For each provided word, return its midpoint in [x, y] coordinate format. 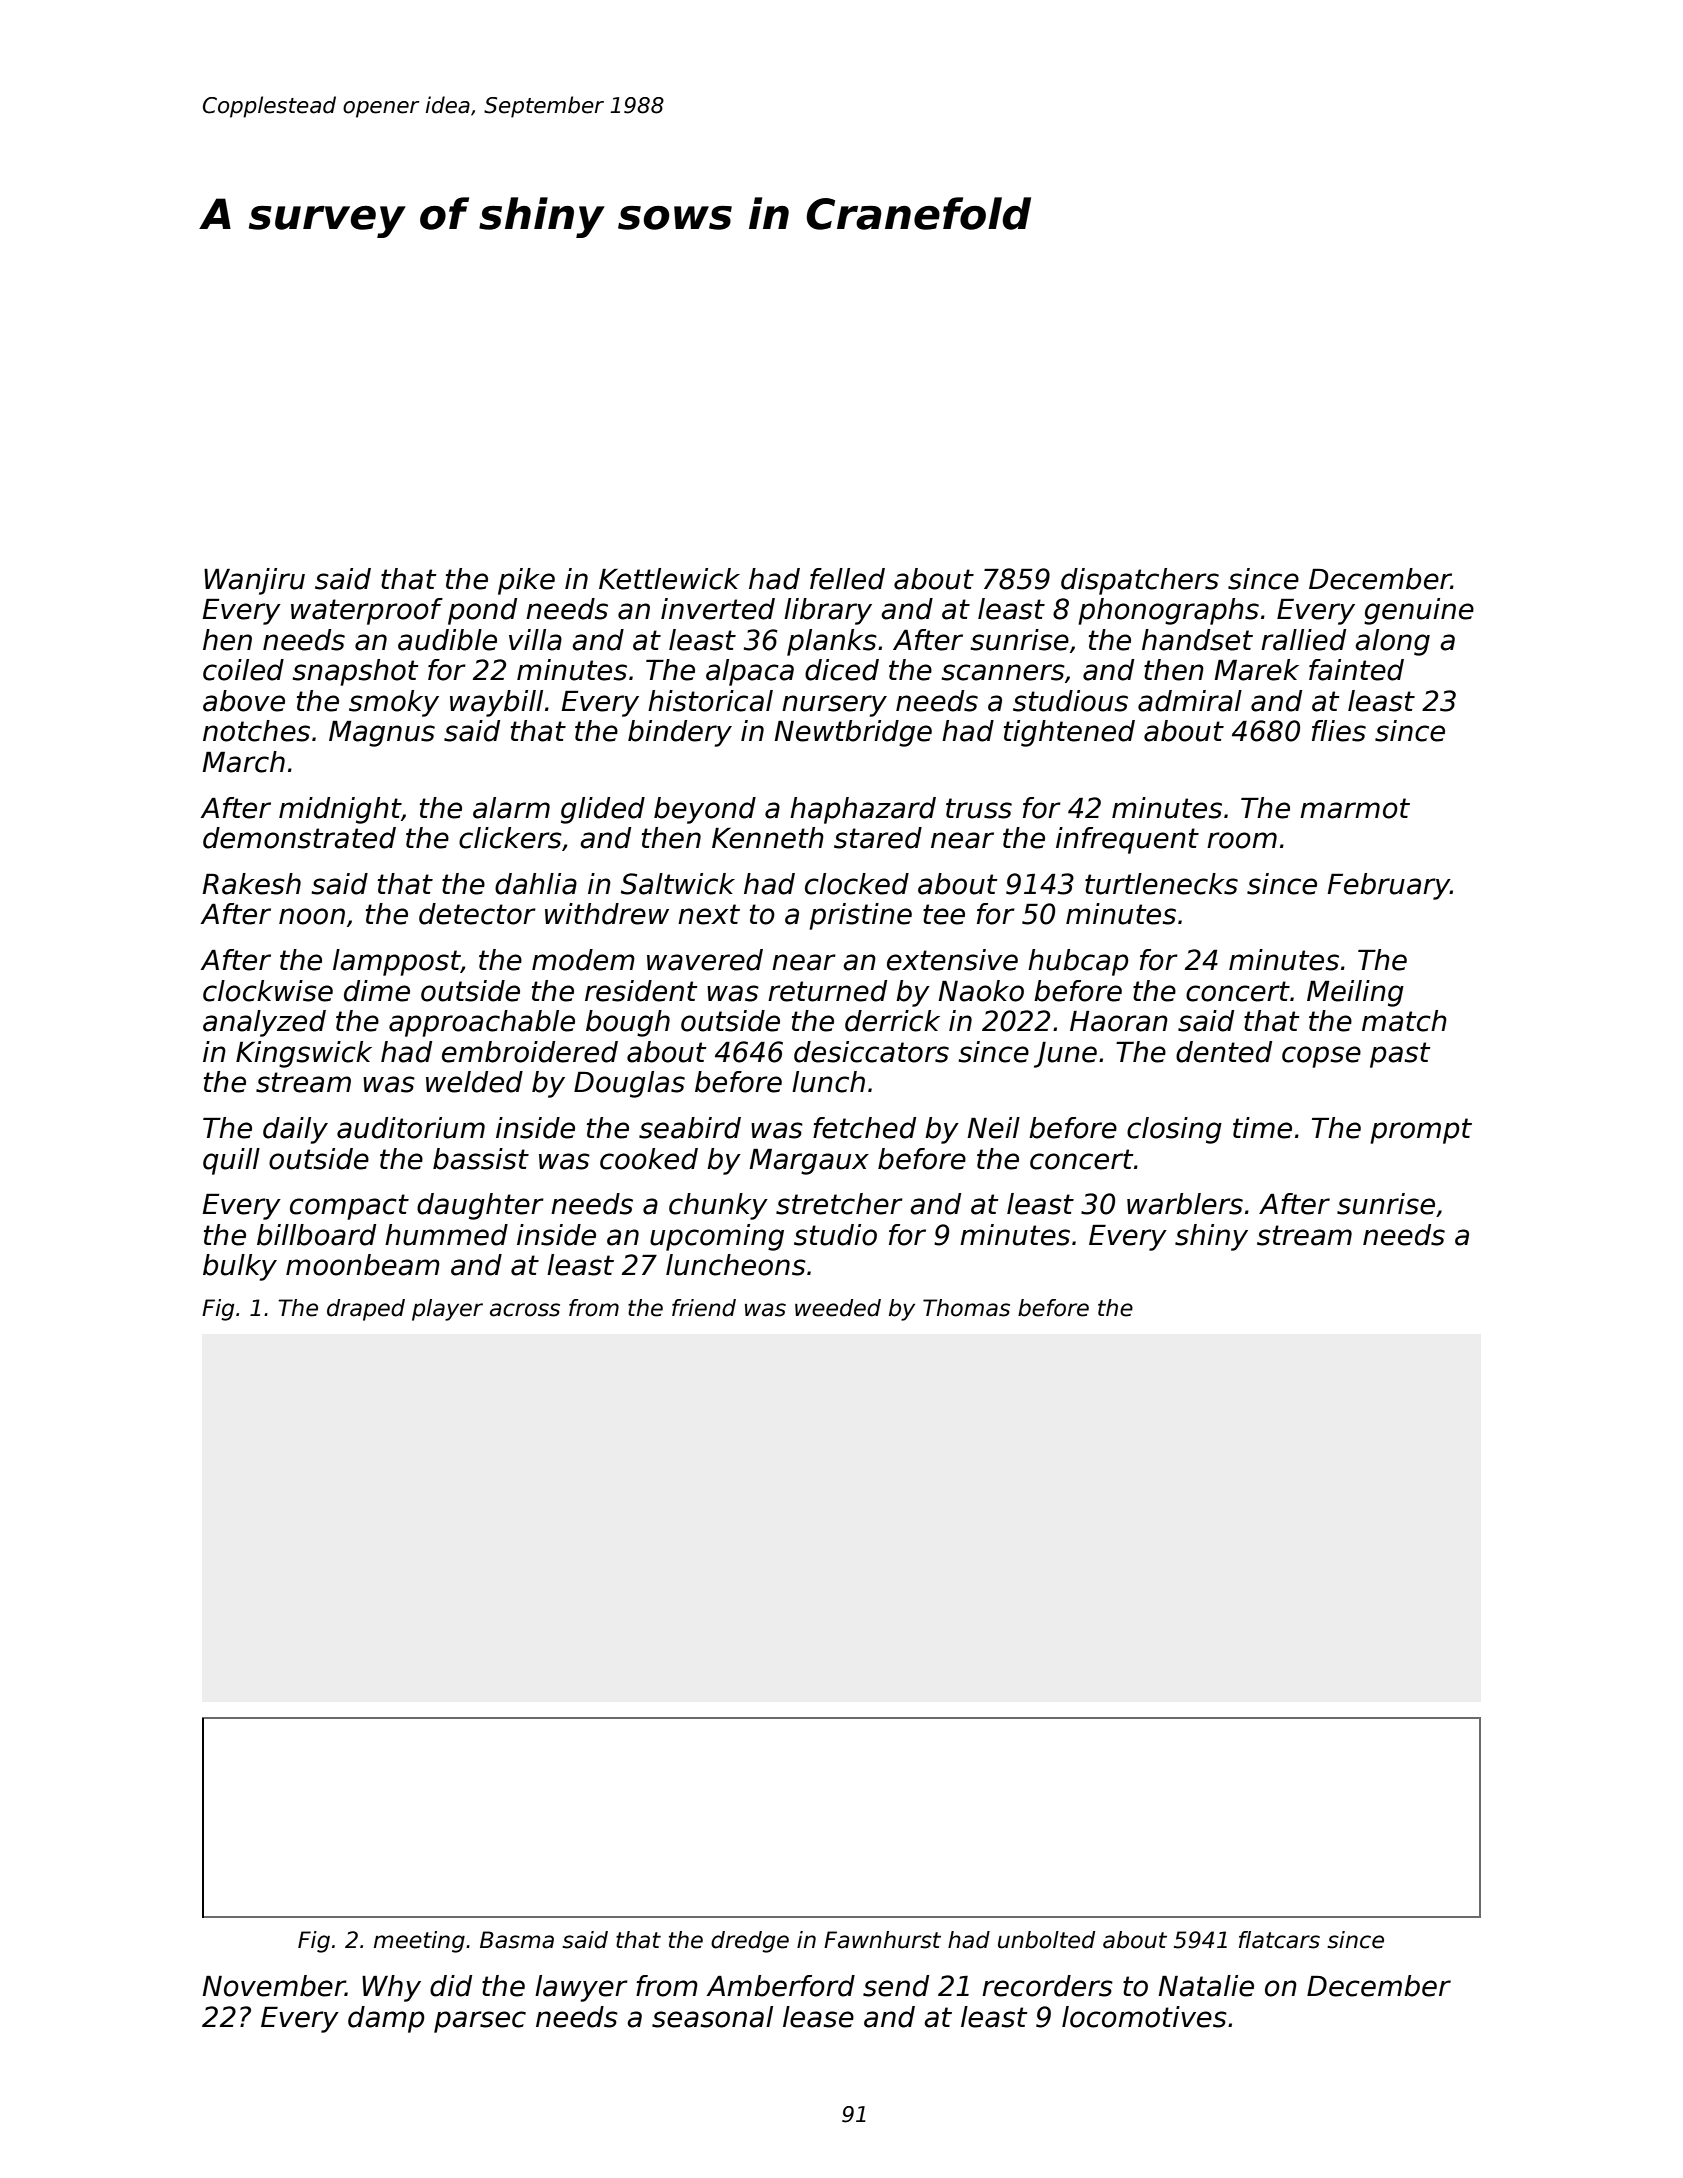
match [1404, 1021]
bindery [680, 733]
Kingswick [304, 1054]
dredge [750, 1942]
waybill [496, 703]
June [1065, 1055]
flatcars [1279, 1940]
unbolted [1046, 1940]
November [273, 1986]
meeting [419, 1942]
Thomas [966, 1308]
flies [1339, 731]
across [525, 1310]
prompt [1421, 1131]
